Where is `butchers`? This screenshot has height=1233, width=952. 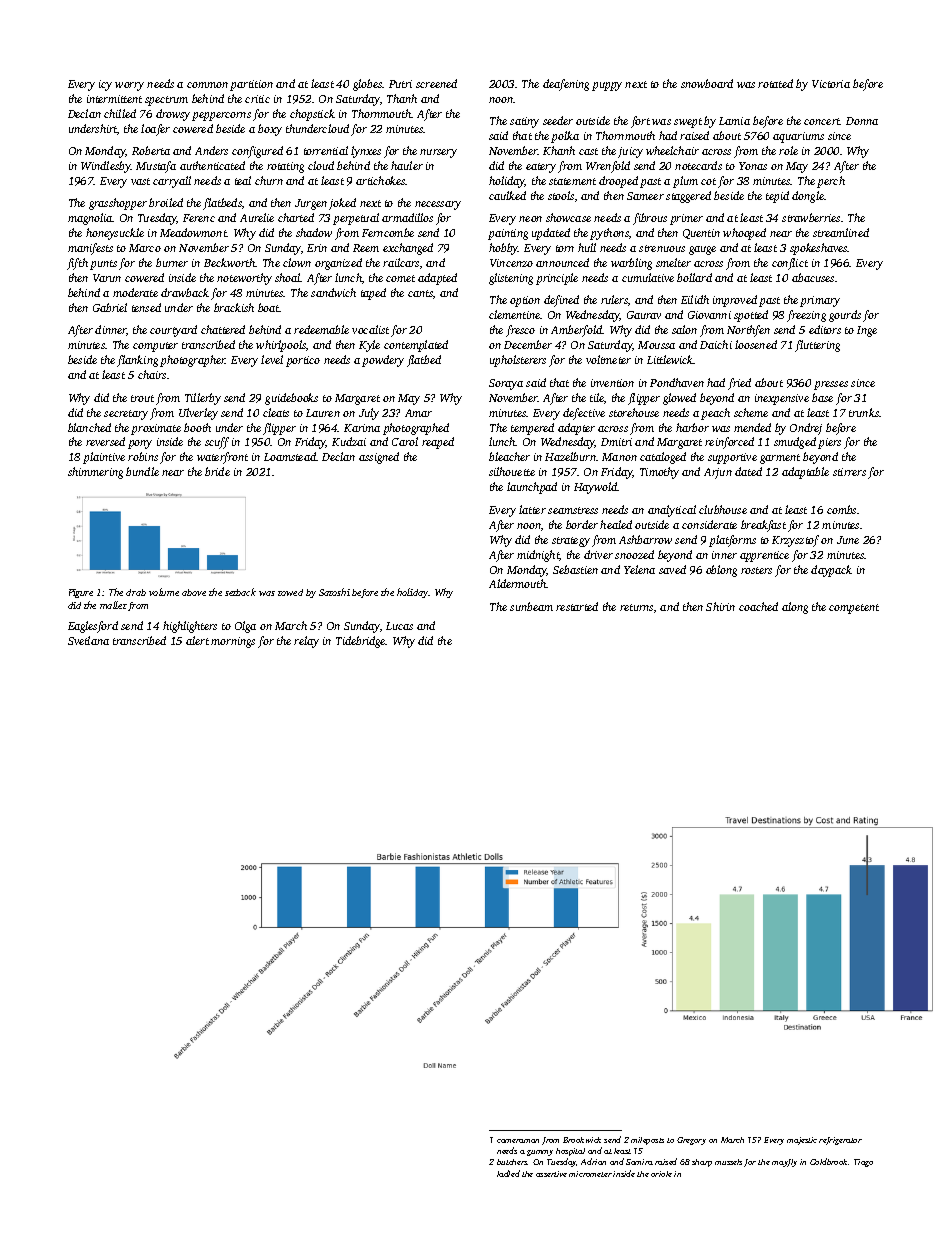 butchers is located at coordinates (512, 1162).
